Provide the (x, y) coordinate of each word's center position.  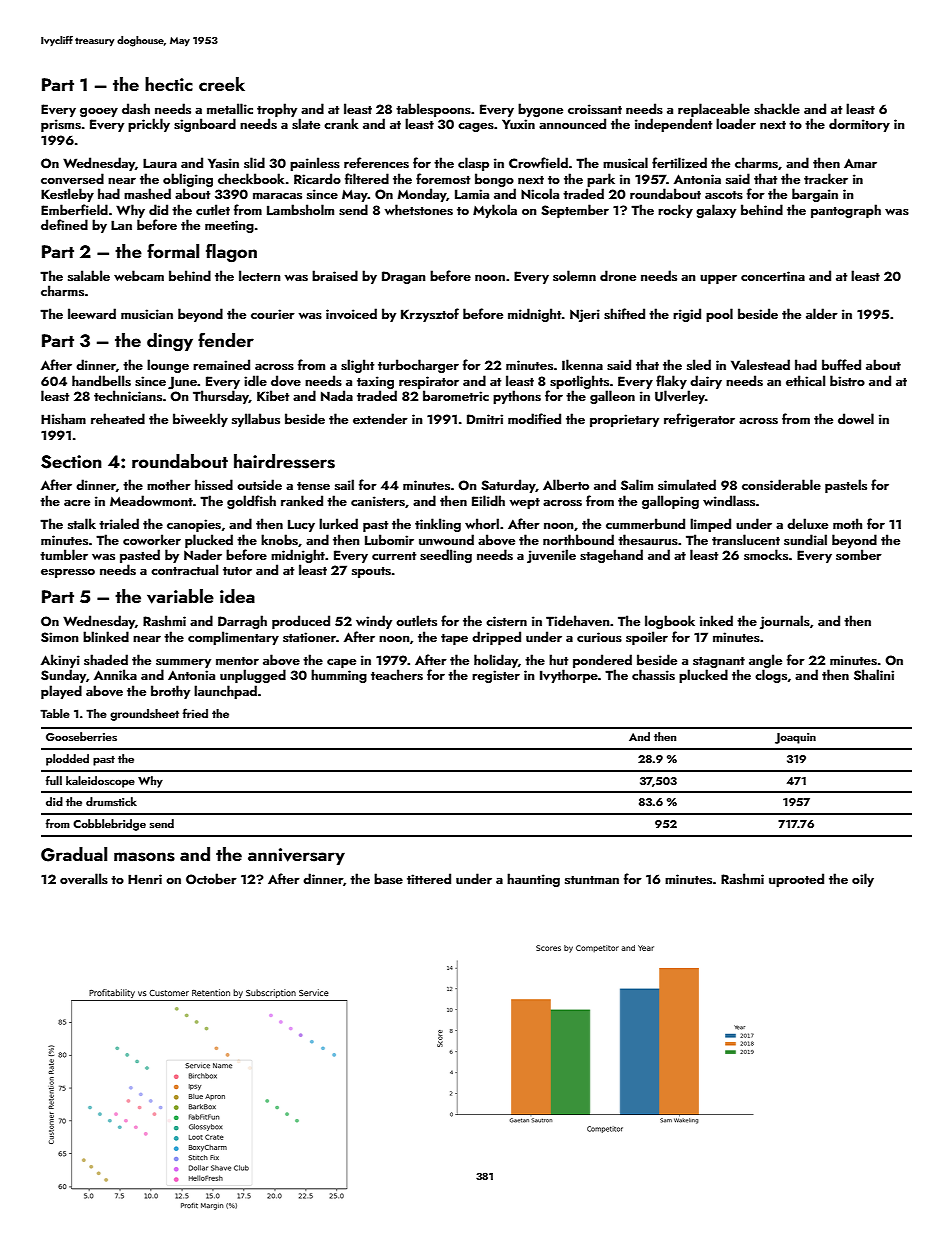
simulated (687, 484)
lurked (338, 523)
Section (71, 462)
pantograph (846, 211)
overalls (84, 878)
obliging (188, 180)
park (601, 180)
